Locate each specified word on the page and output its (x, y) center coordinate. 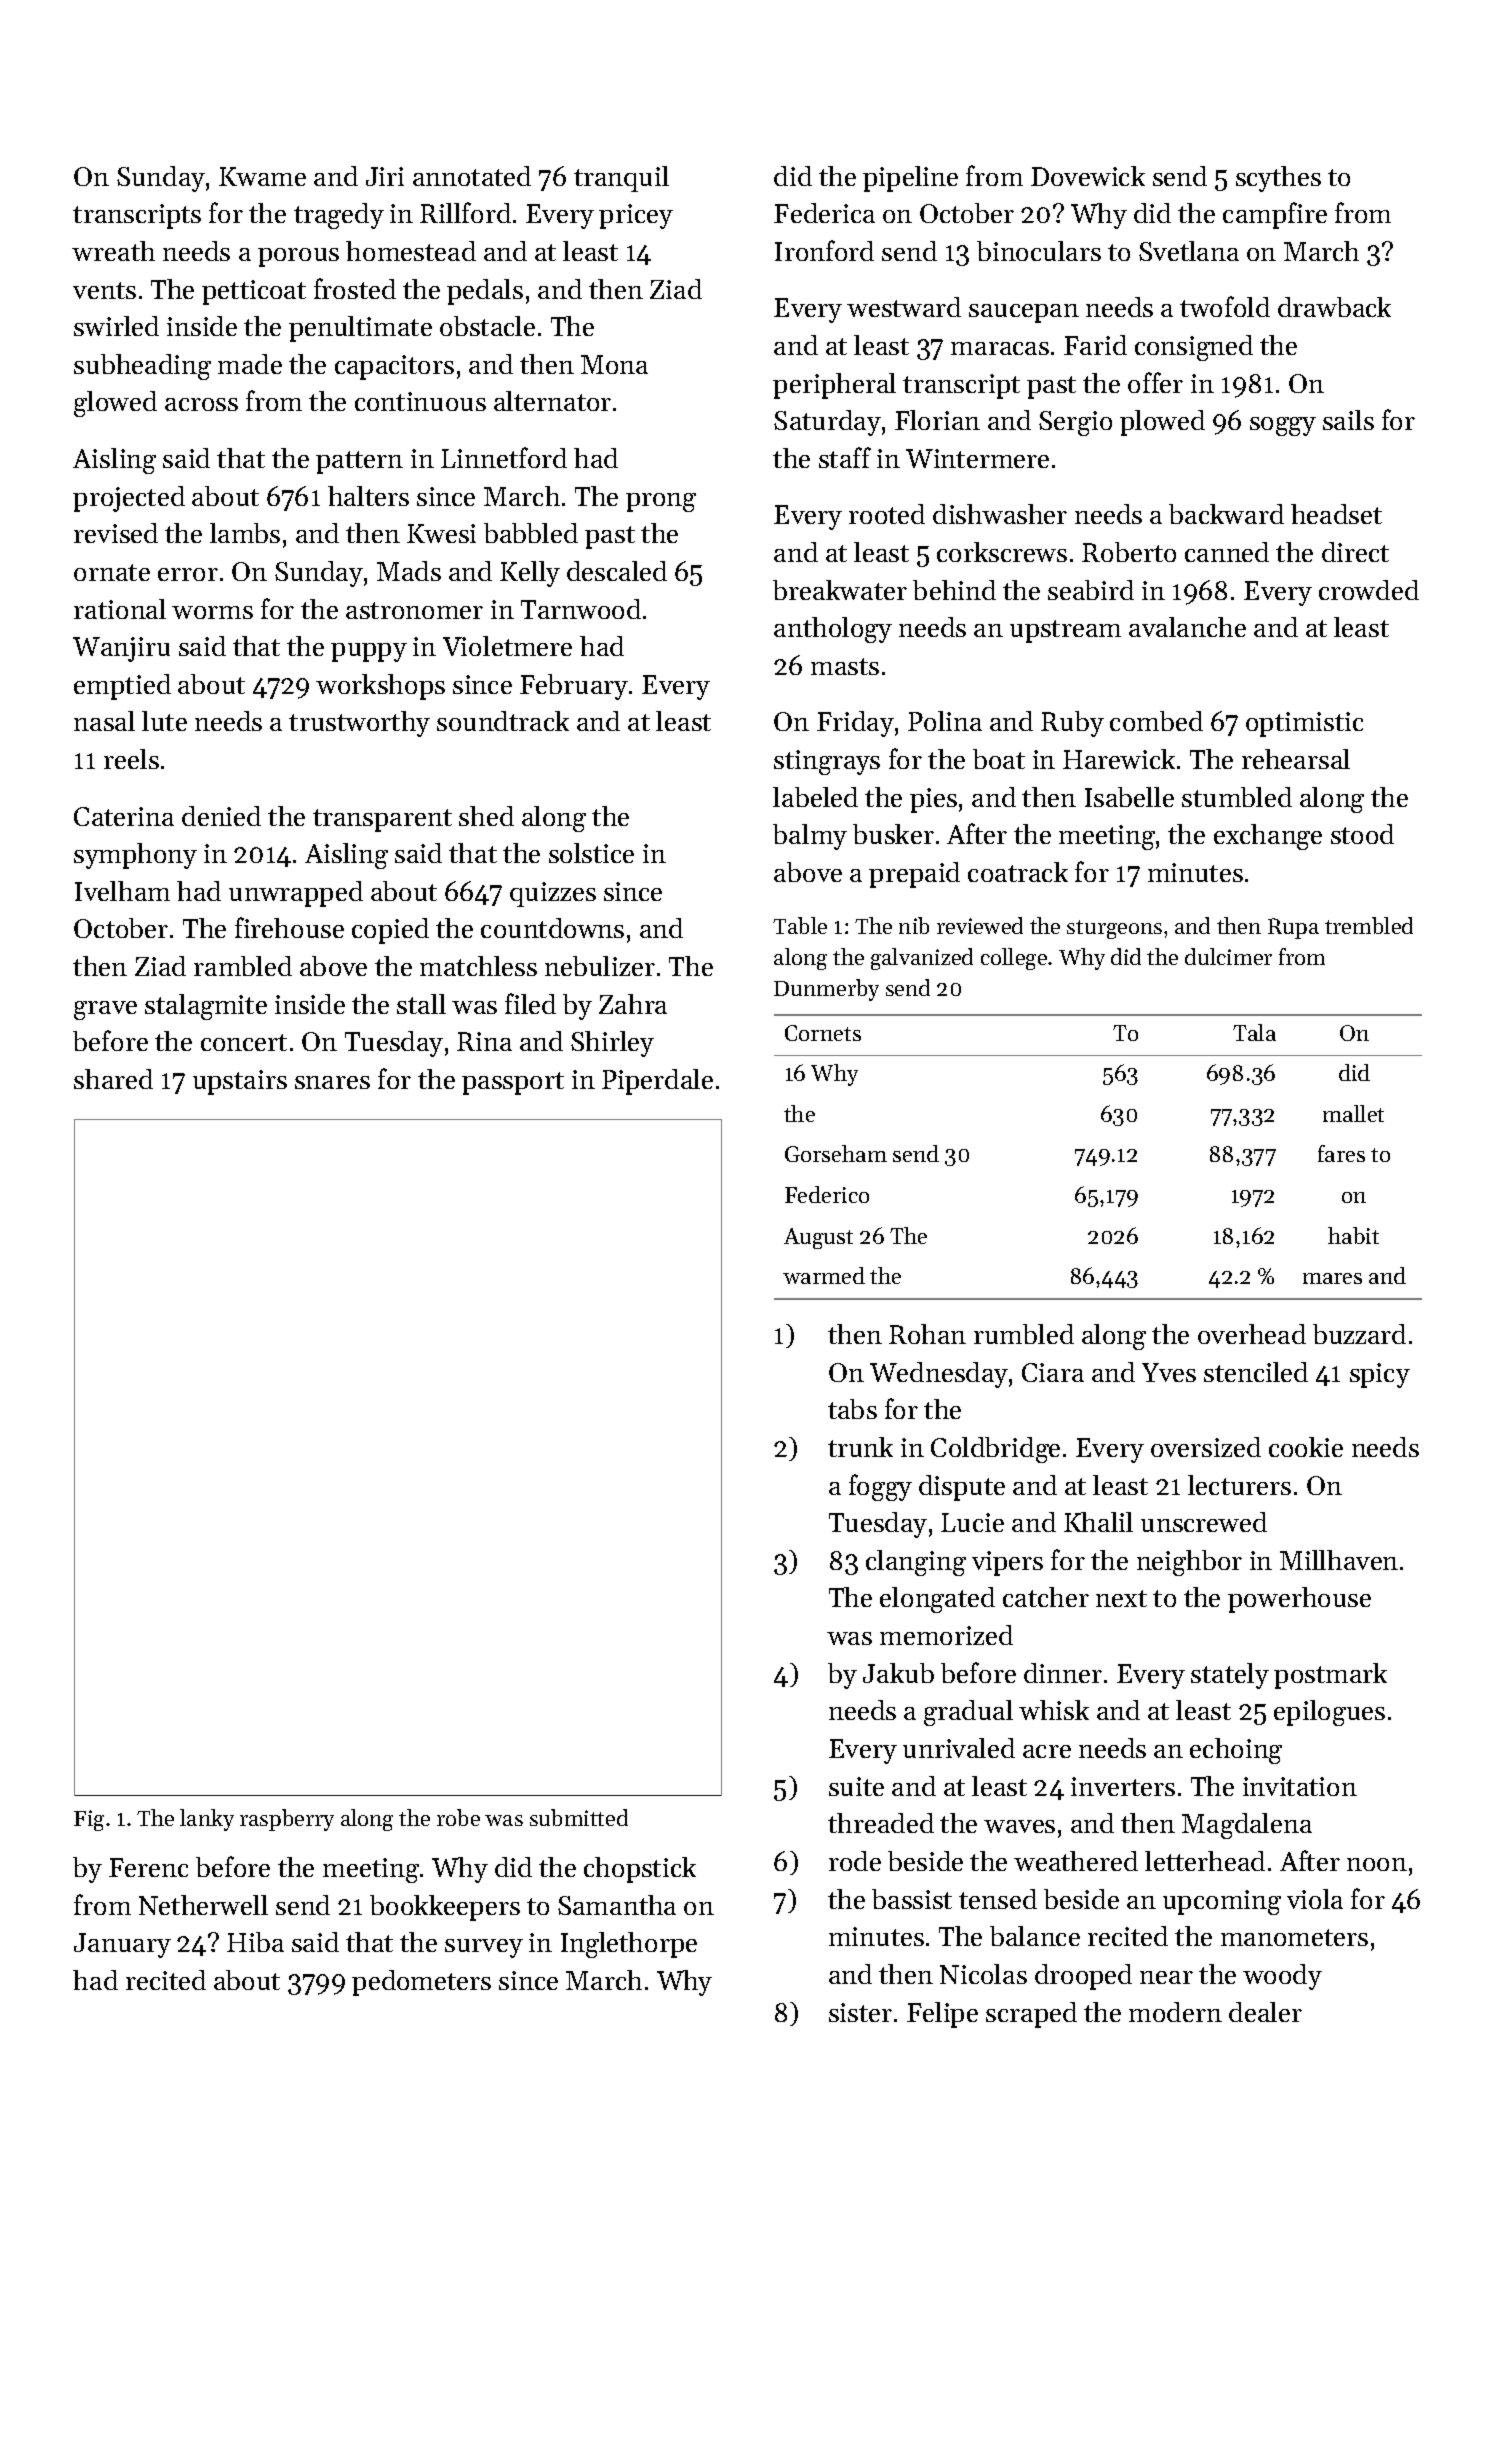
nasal (104, 721)
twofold (1225, 306)
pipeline (910, 179)
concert (244, 1042)
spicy (1380, 1375)
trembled (1369, 925)
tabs (852, 1409)
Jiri (385, 176)
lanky (207, 1820)
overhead (1252, 1334)
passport (513, 1083)
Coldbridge (995, 1450)
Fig (89, 1820)
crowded (1369, 590)
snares (332, 1082)
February (574, 687)
